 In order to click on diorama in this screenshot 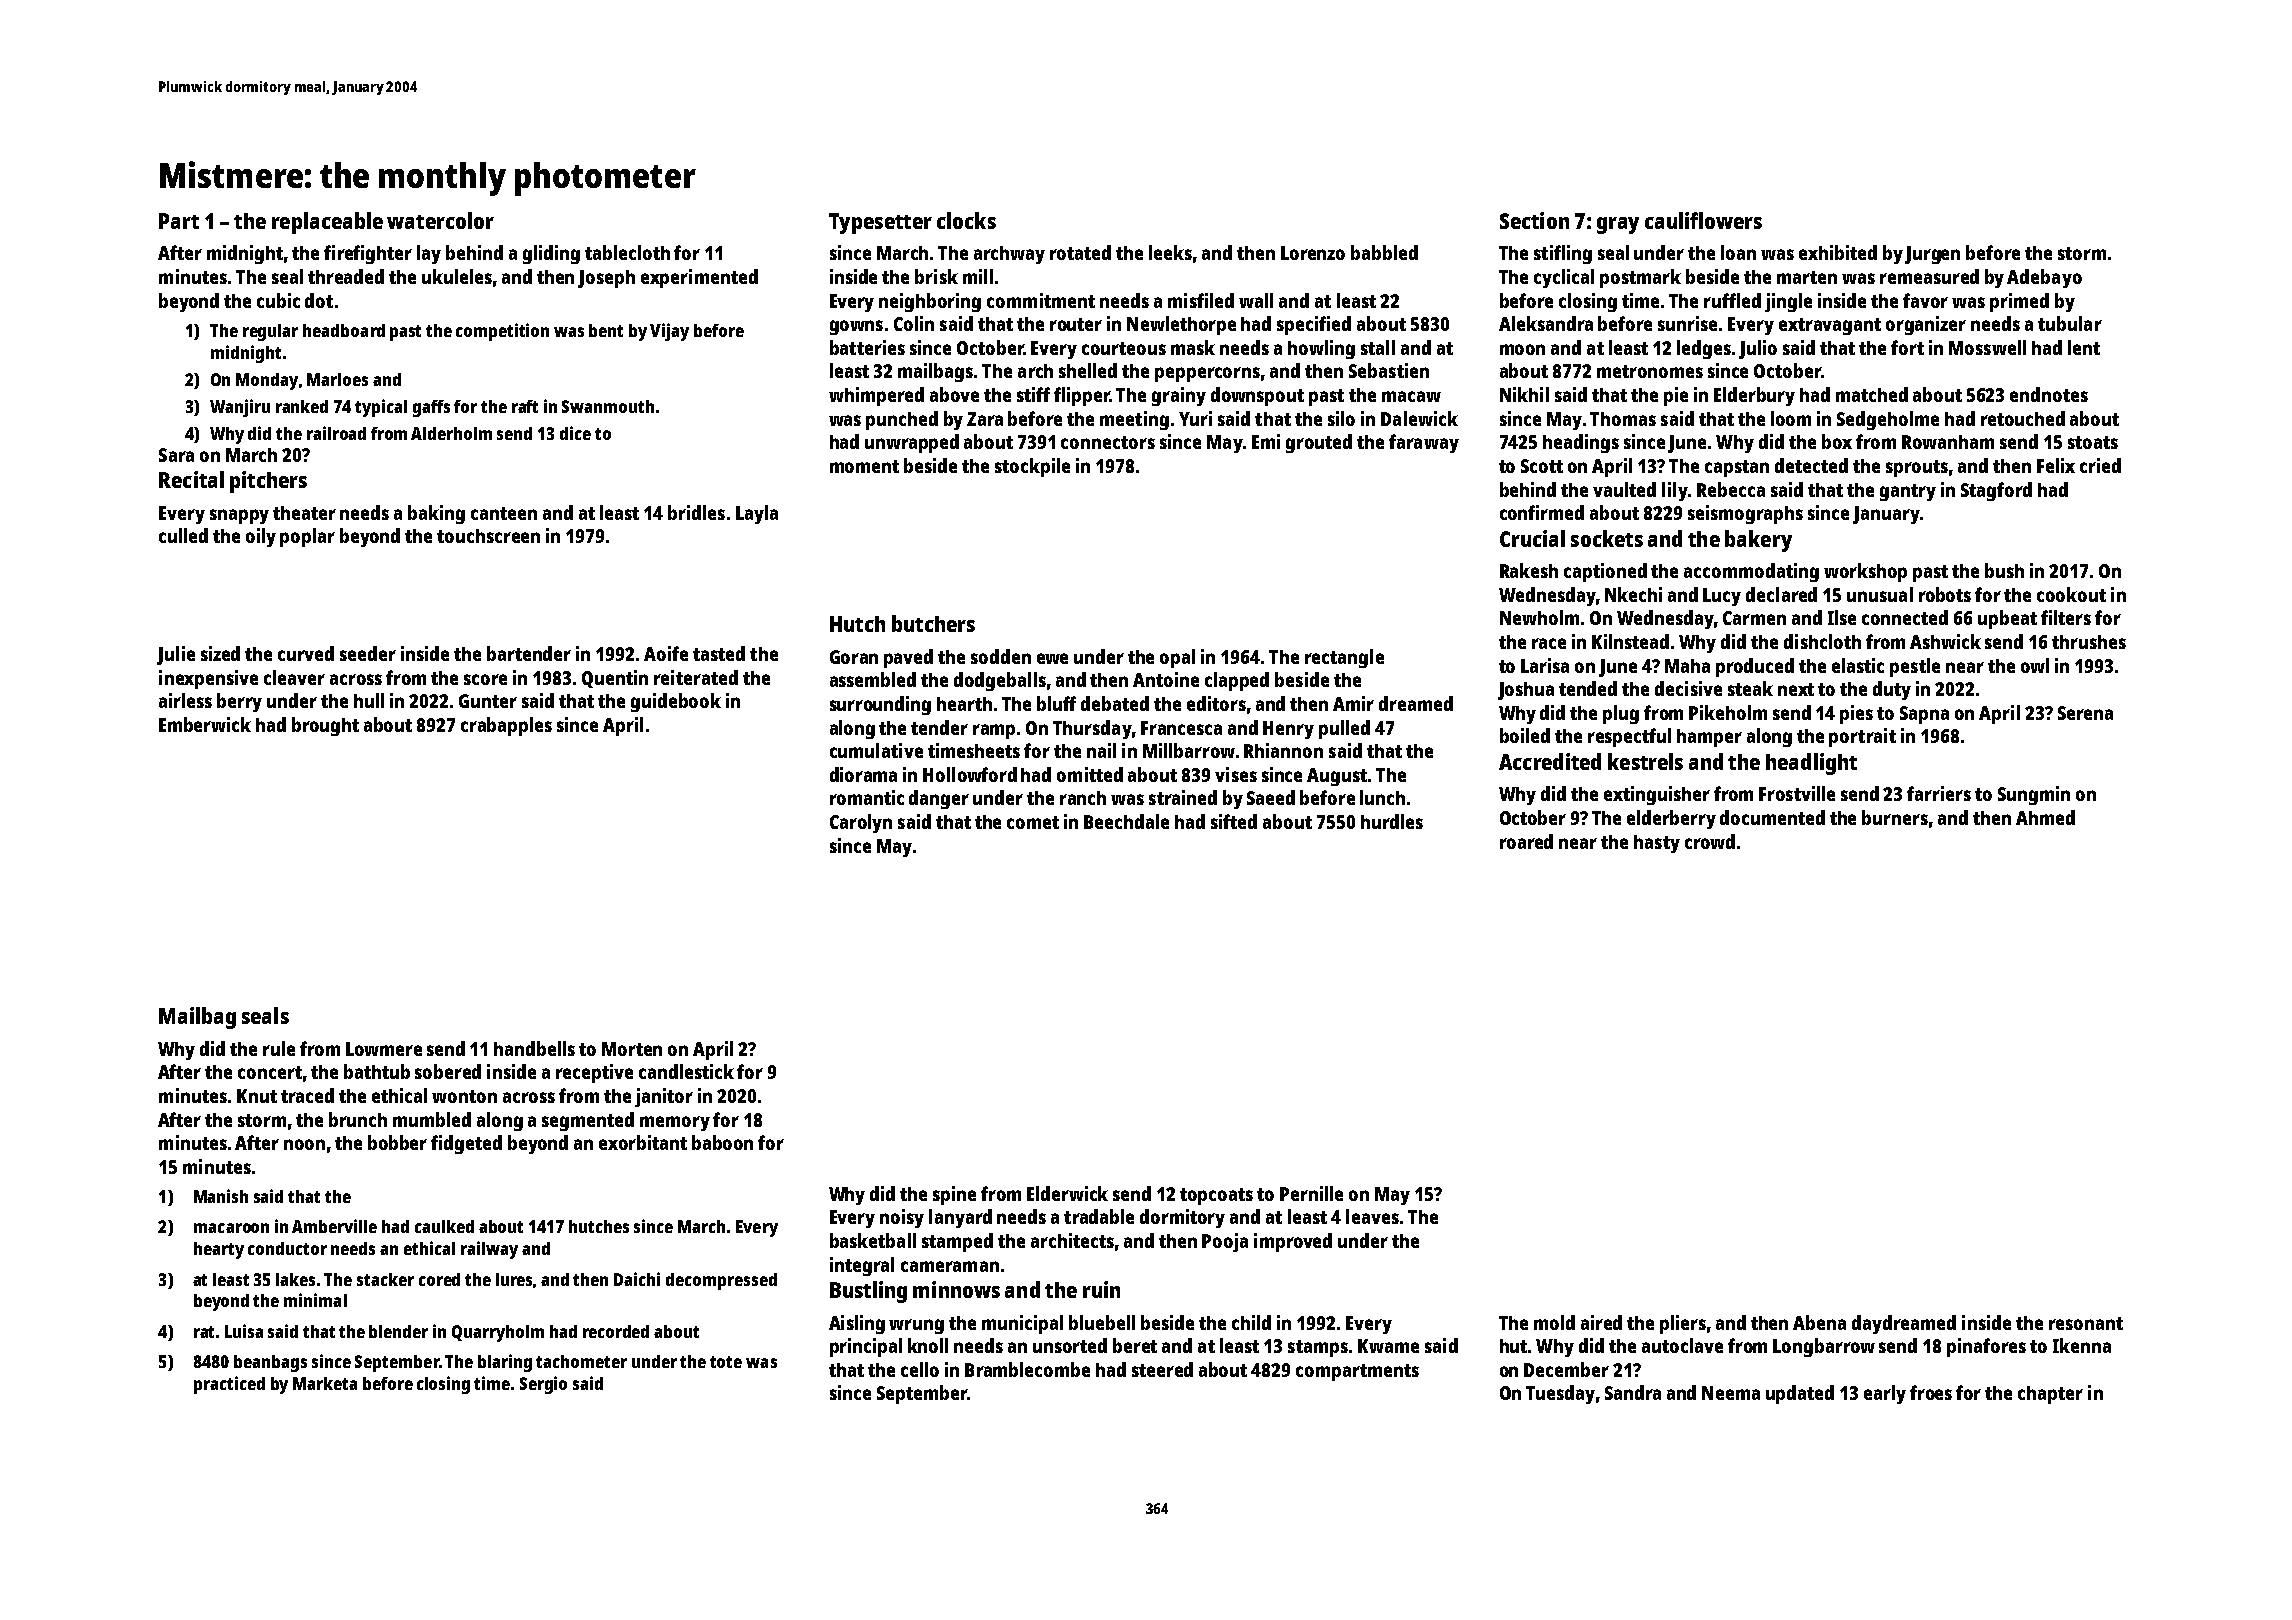, I will do `click(863, 774)`.
